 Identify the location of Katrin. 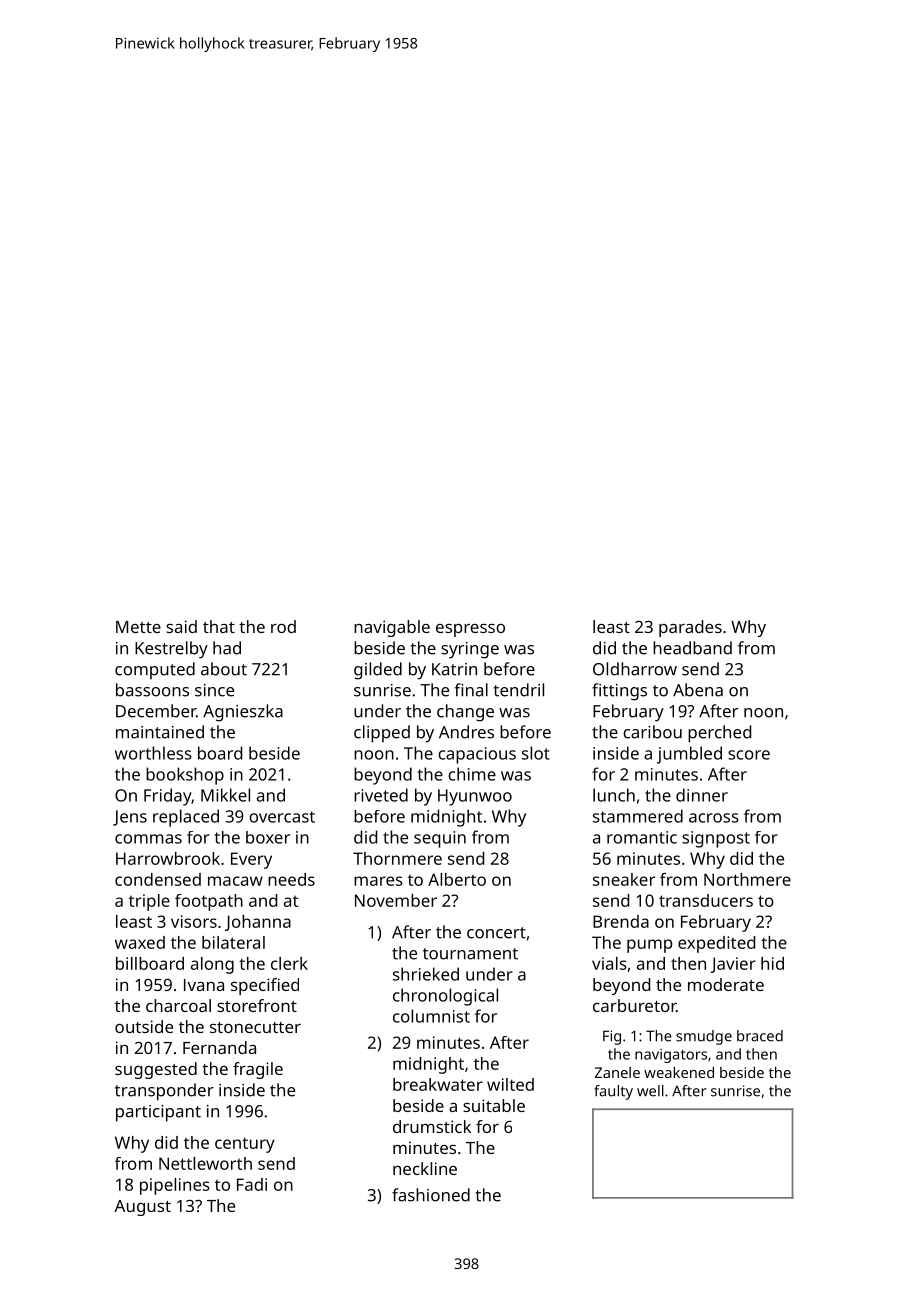
(454, 669).
